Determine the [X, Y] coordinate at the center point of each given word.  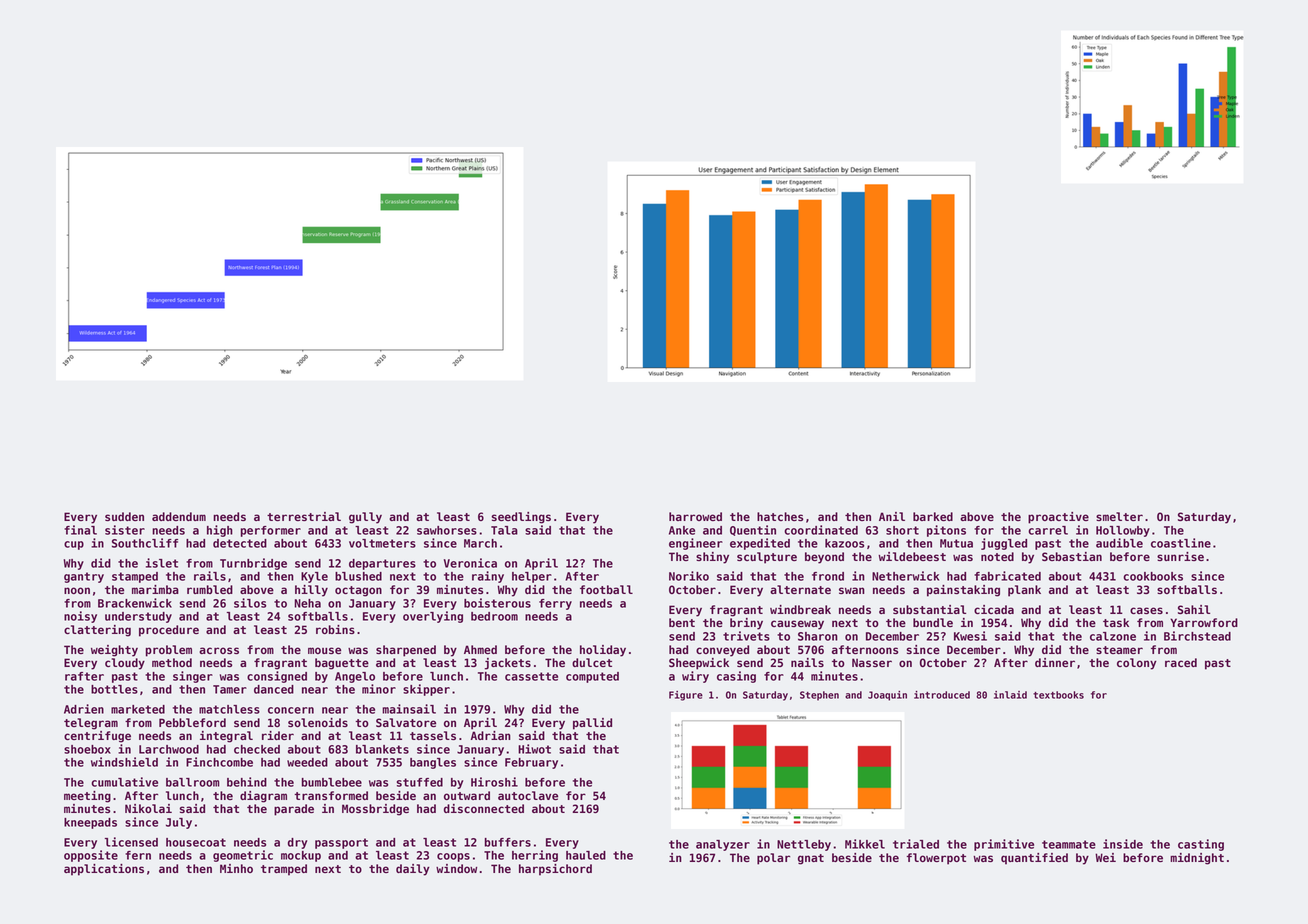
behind [247, 782]
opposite [91, 856]
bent [682, 622]
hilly [311, 591]
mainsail [409, 709]
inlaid [1010, 695]
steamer [1119, 650]
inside [1123, 844]
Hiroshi [494, 782]
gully [365, 518]
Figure [686, 696]
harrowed [695, 516]
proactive [1058, 518]
